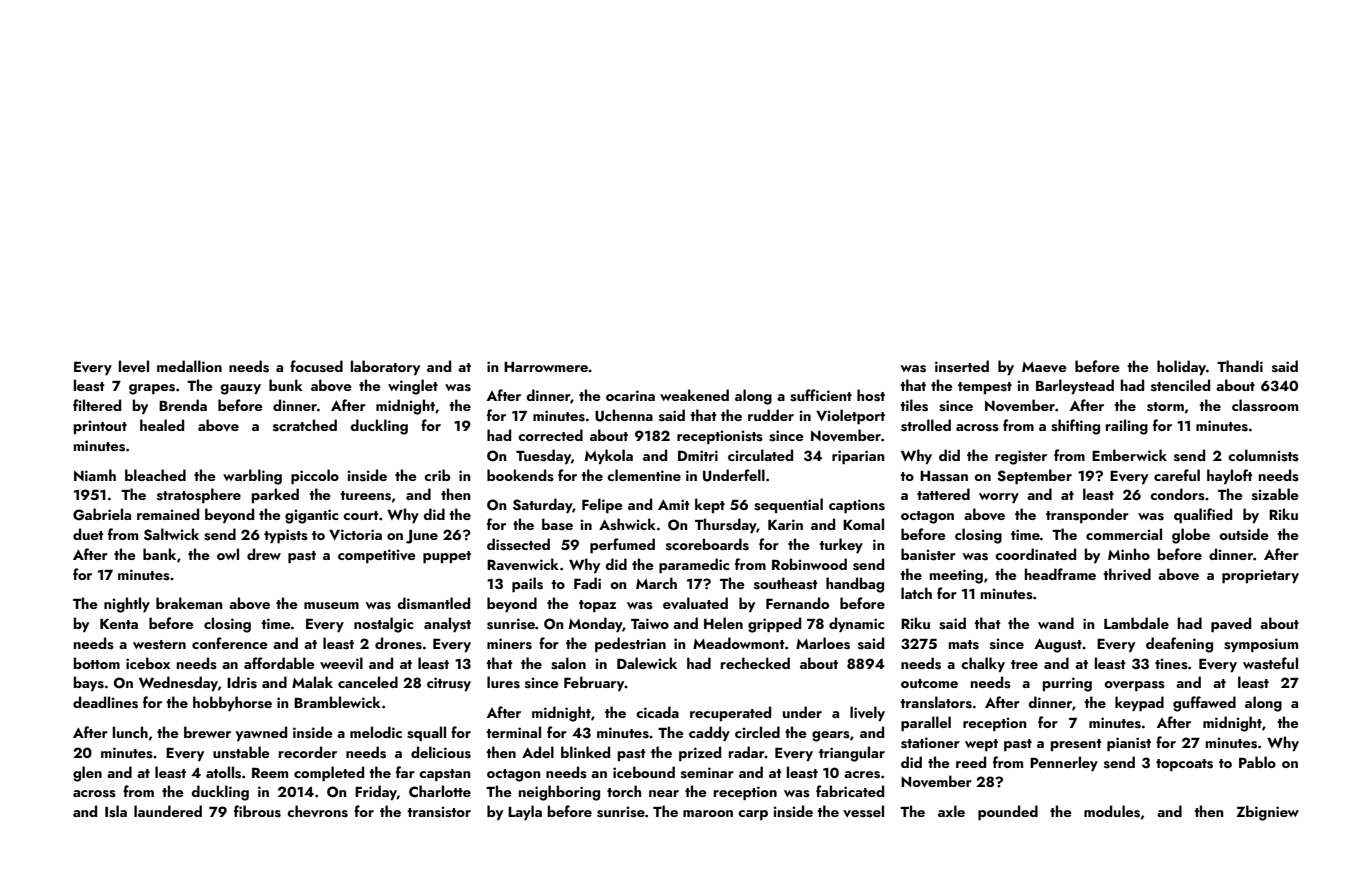  Describe the element at coordinates (159, 554) in the screenshot. I see `bank` at that location.
